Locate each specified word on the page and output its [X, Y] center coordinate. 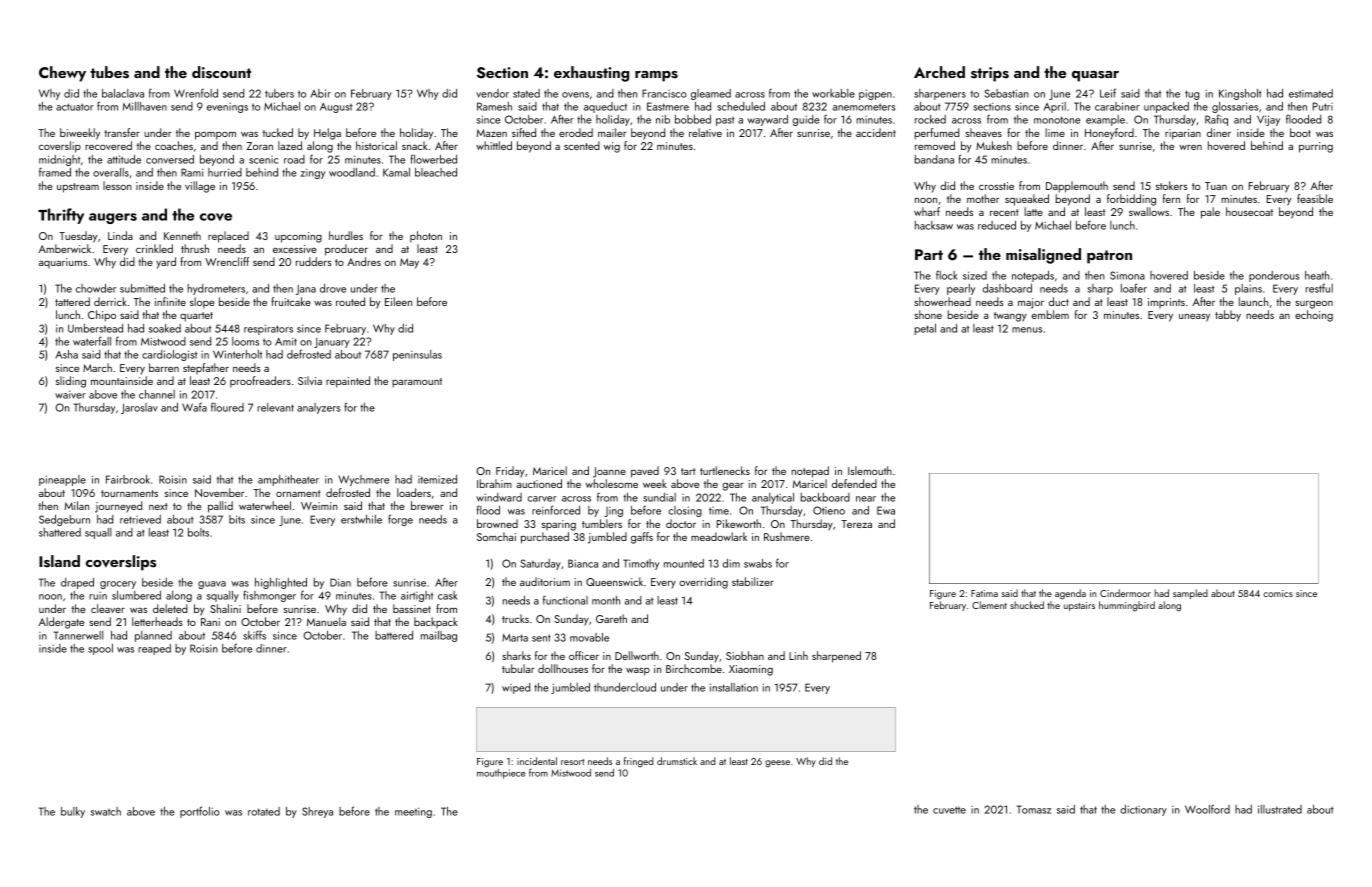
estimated [1311, 93]
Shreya [317, 812]
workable [833, 93]
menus [1027, 330]
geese [777, 763]
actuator [75, 107]
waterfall [92, 341]
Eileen [398, 301]
